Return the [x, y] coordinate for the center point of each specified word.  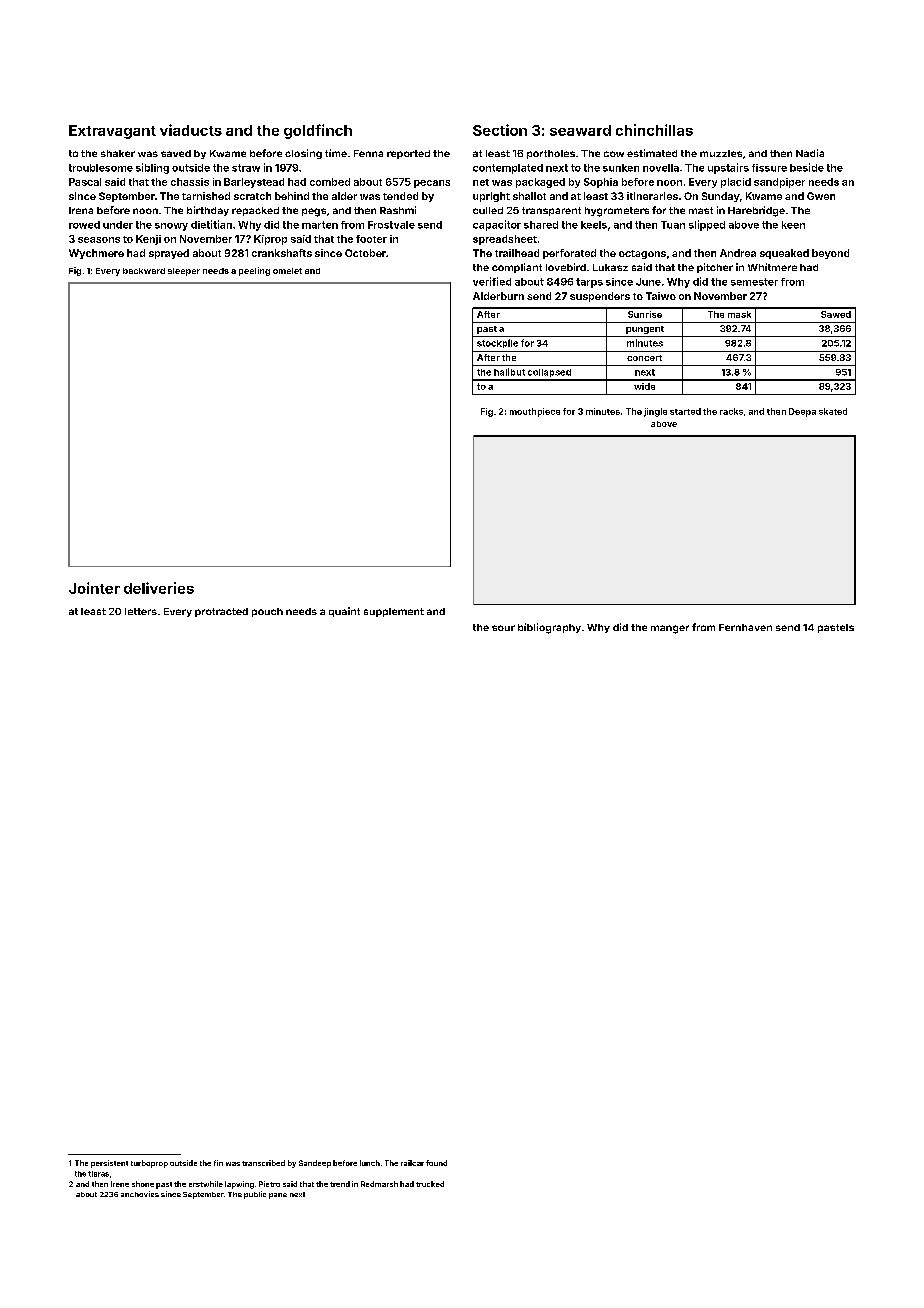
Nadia [810, 153]
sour [503, 628]
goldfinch [318, 131]
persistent [109, 1164]
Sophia [601, 183]
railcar [412, 1163]
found [436, 1163]
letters [141, 611]
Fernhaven [745, 627]
